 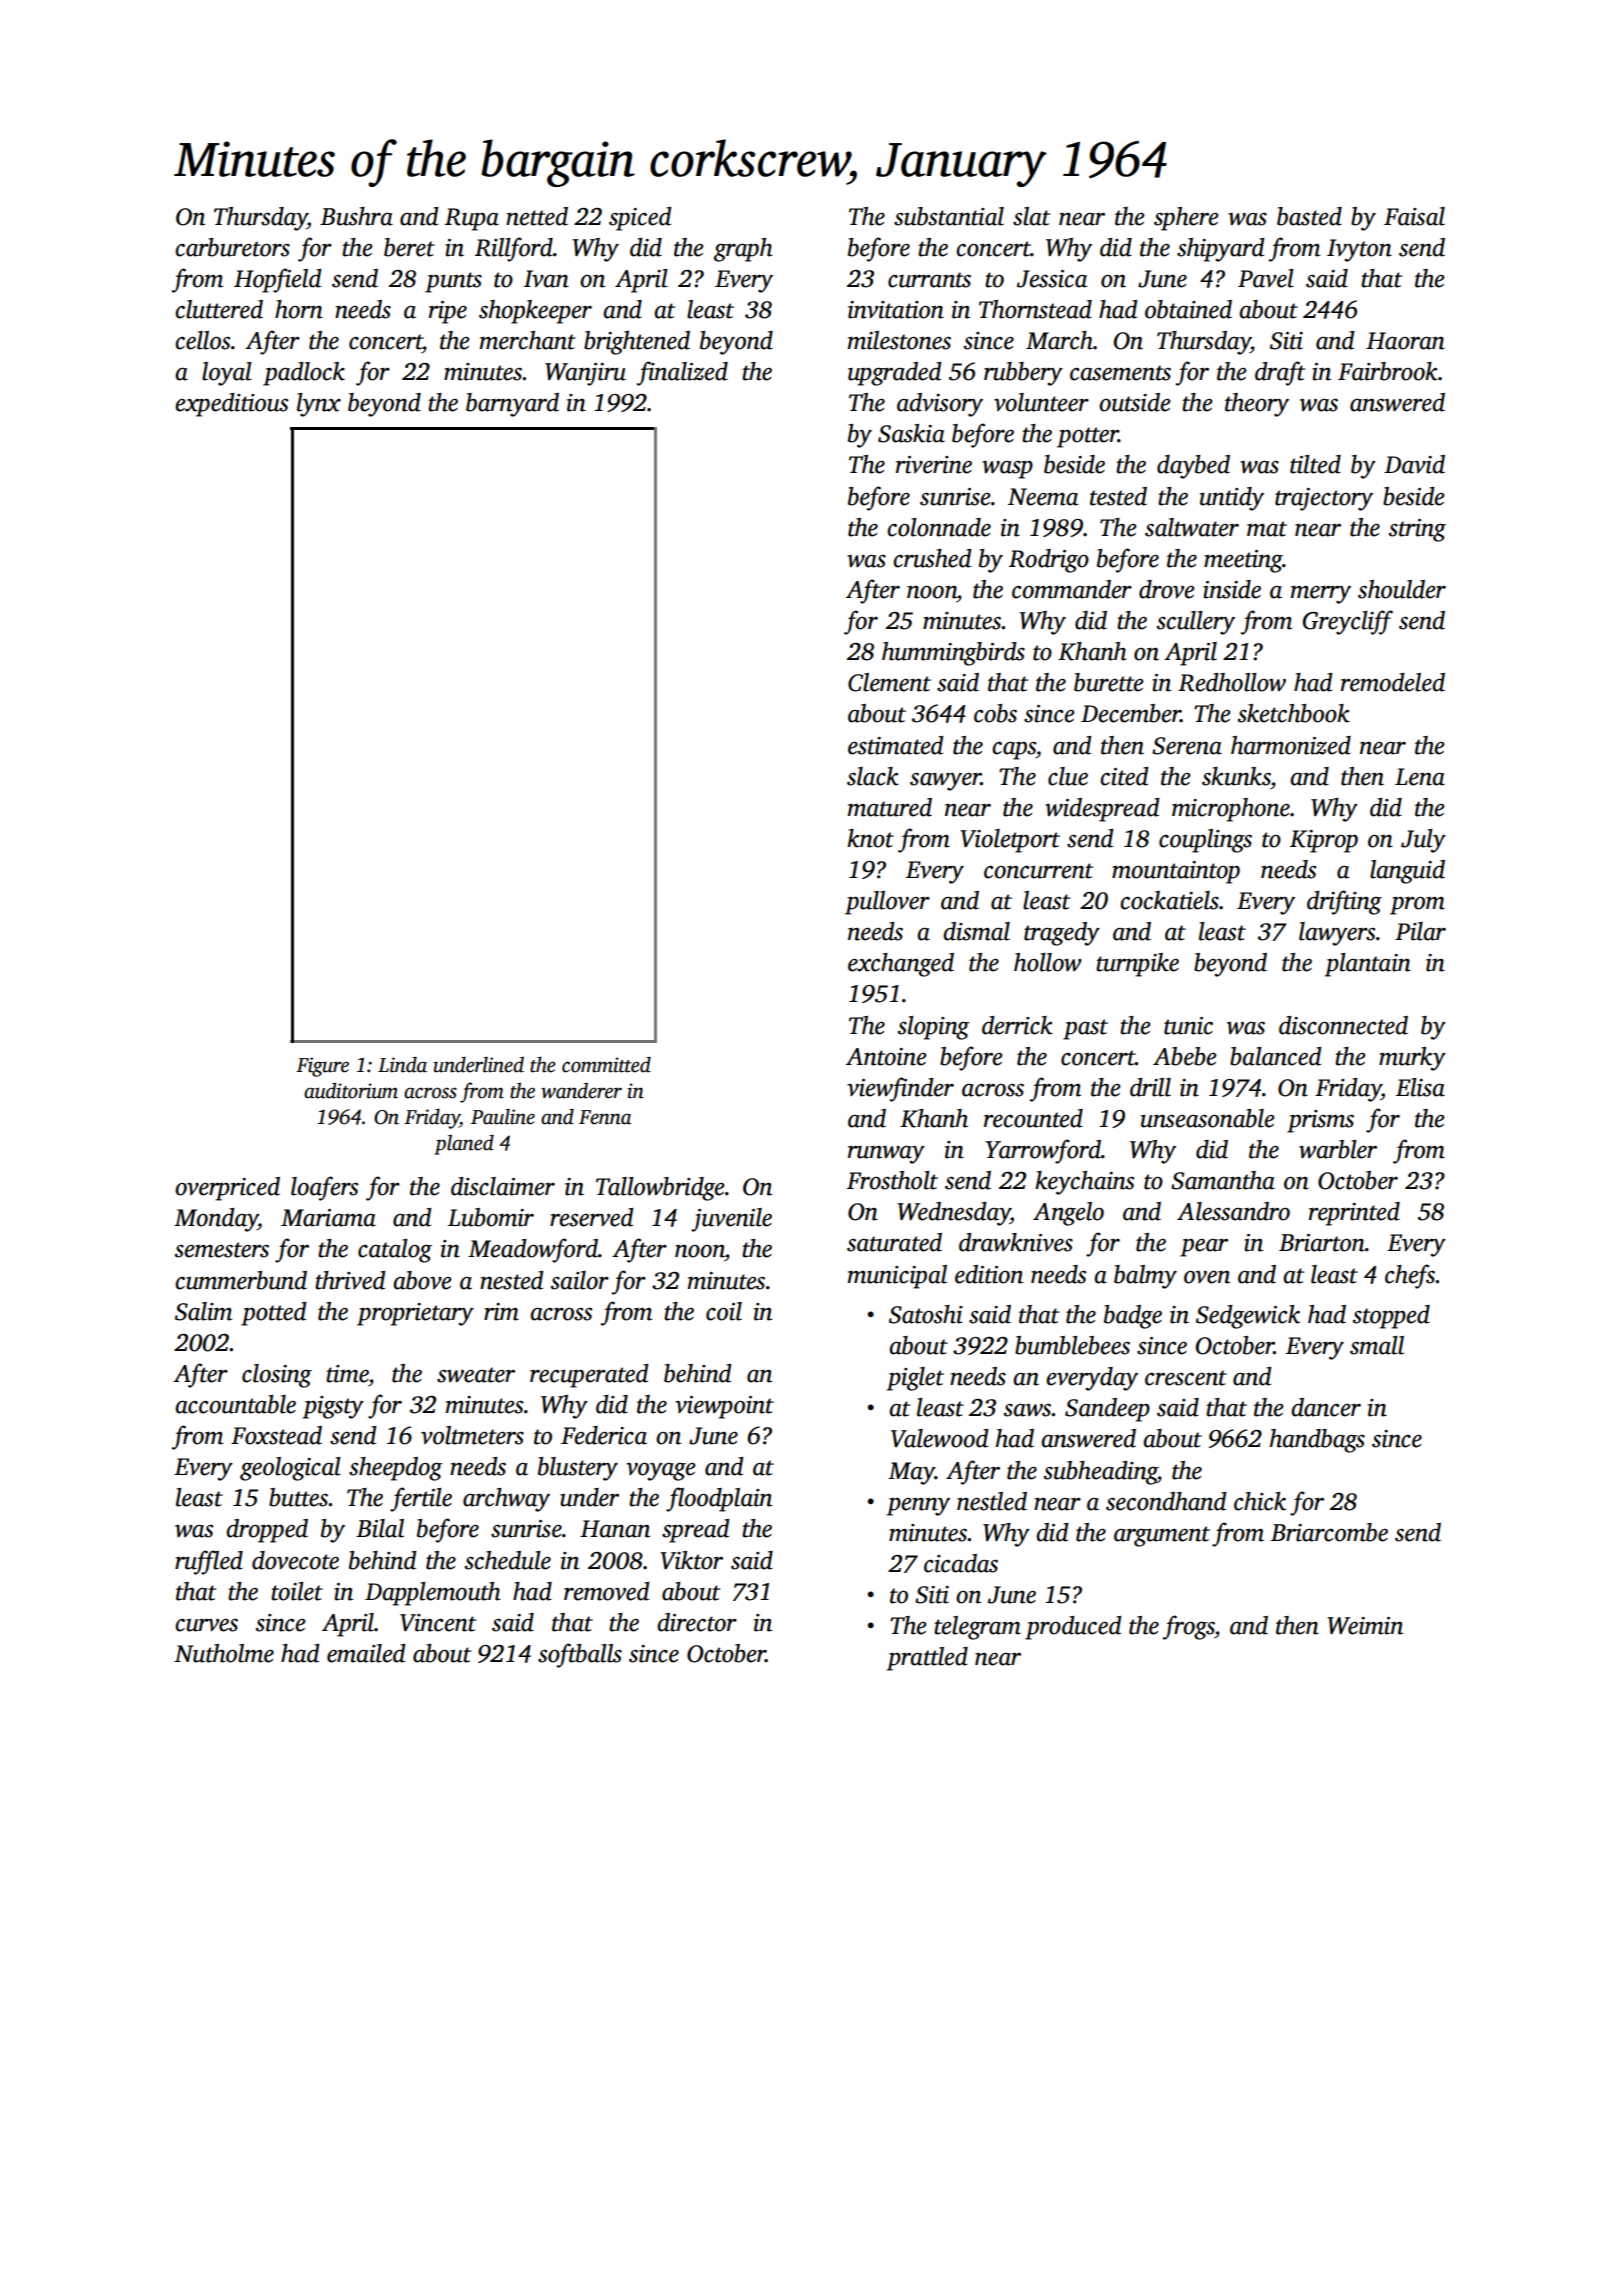 I want to click on Figure, so click(x=322, y=1067).
